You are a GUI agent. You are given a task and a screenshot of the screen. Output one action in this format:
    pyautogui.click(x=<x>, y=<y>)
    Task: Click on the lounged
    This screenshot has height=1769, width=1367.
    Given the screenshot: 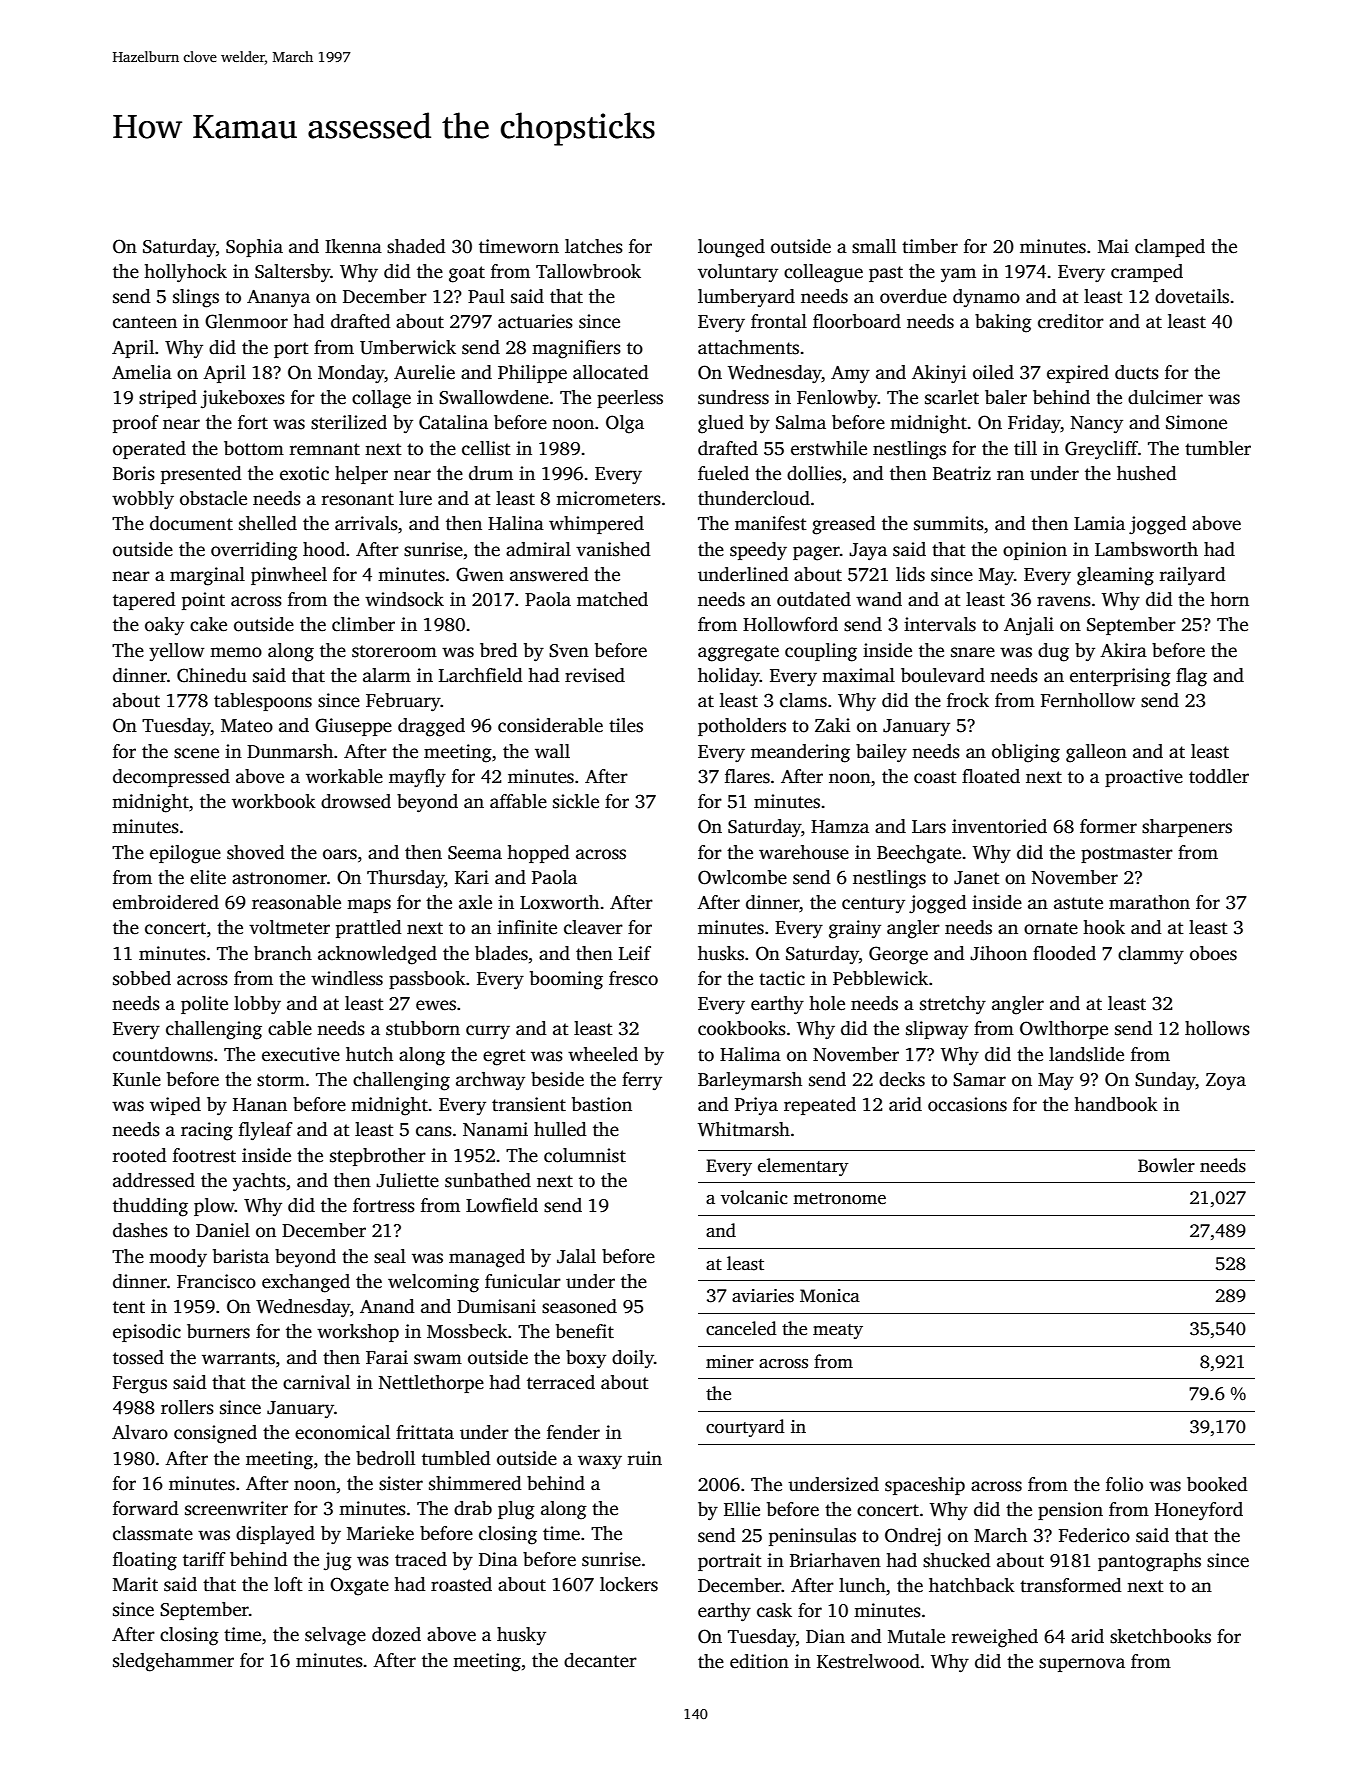 What is the action you would take?
    pyautogui.click(x=731, y=248)
